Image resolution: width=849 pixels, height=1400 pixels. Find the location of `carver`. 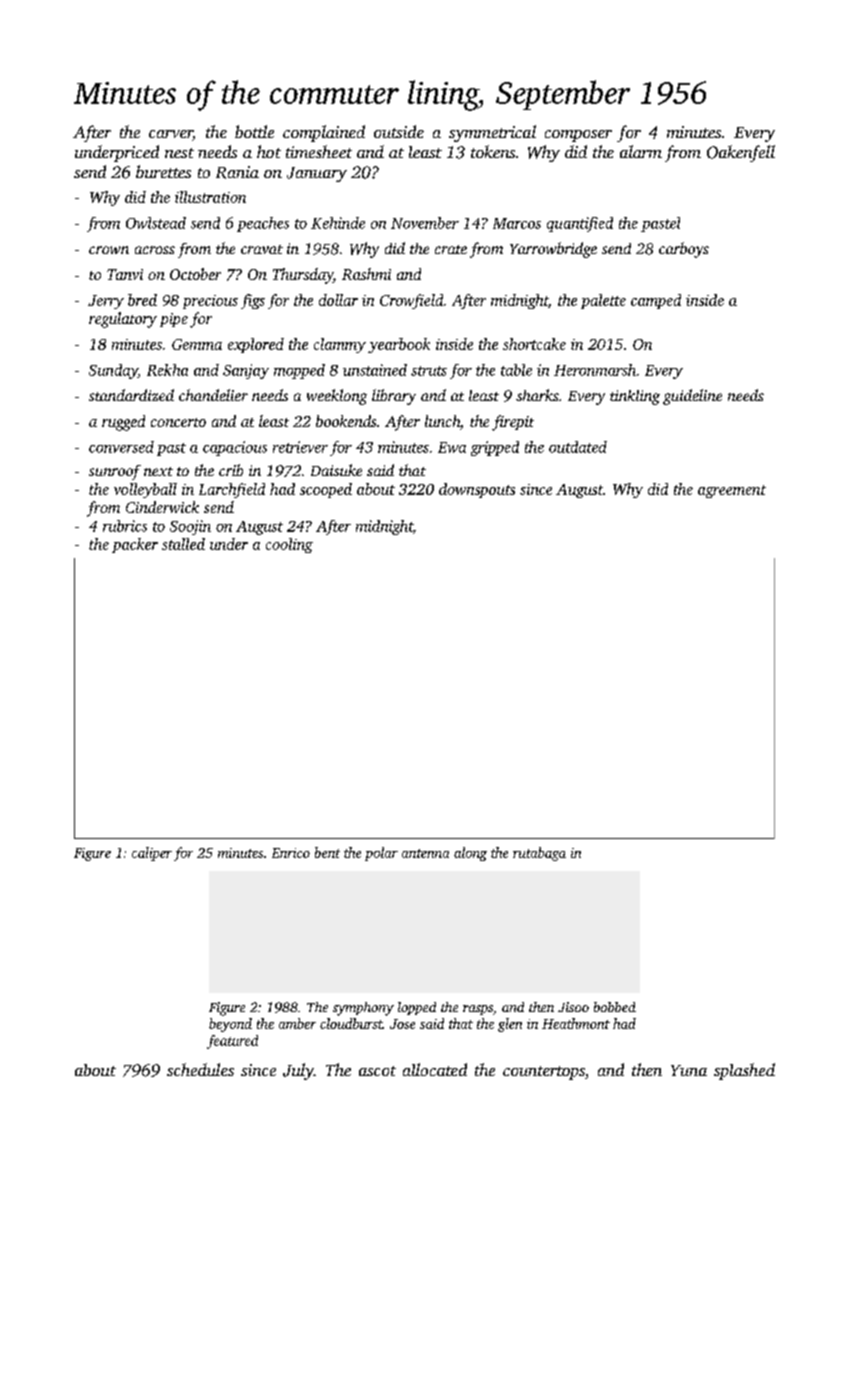

carver is located at coordinates (171, 135).
